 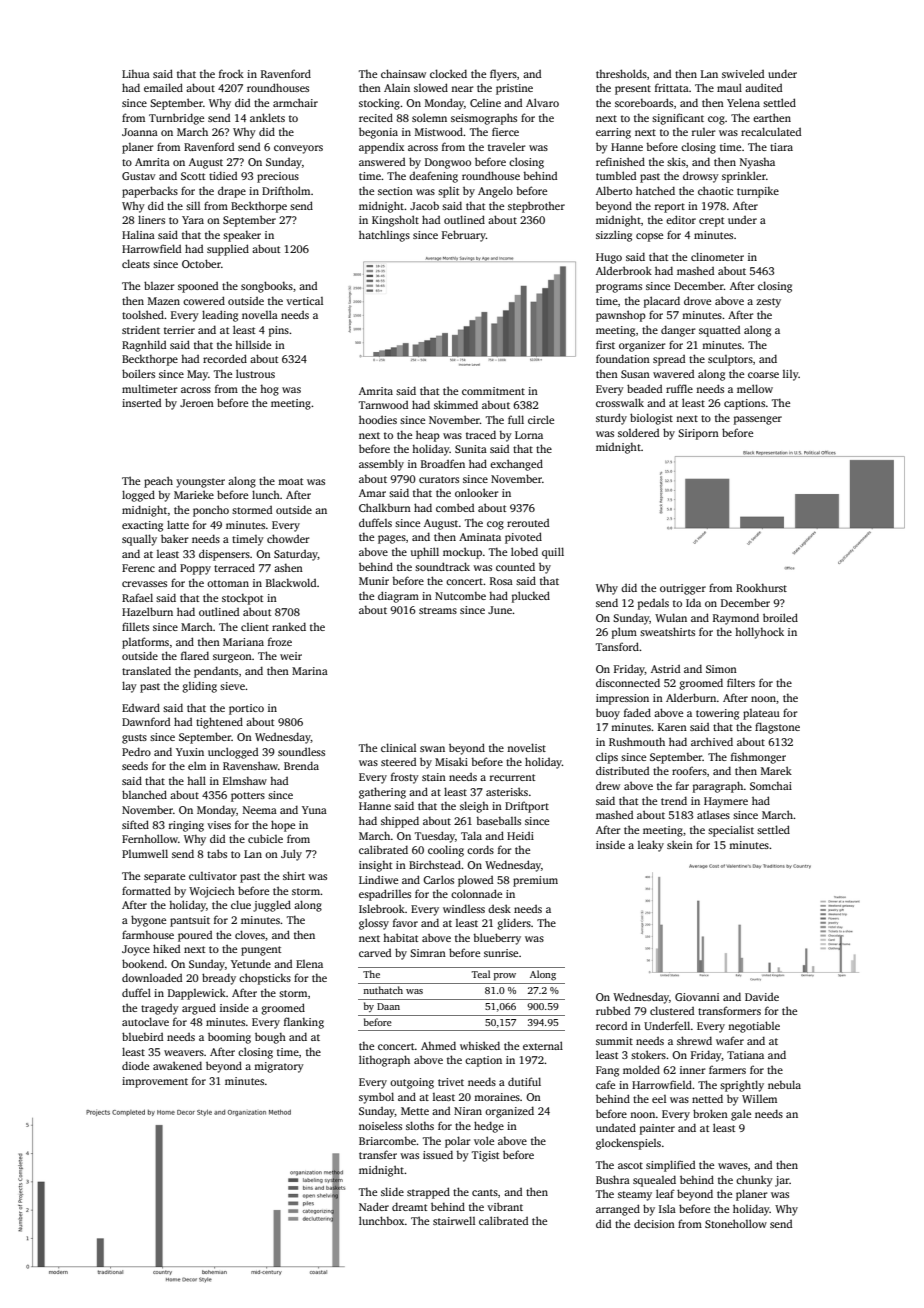 What do you see at coordinates (503, 75) in the screenshot?
I see `flyers` at bounding box center [503, 75].
